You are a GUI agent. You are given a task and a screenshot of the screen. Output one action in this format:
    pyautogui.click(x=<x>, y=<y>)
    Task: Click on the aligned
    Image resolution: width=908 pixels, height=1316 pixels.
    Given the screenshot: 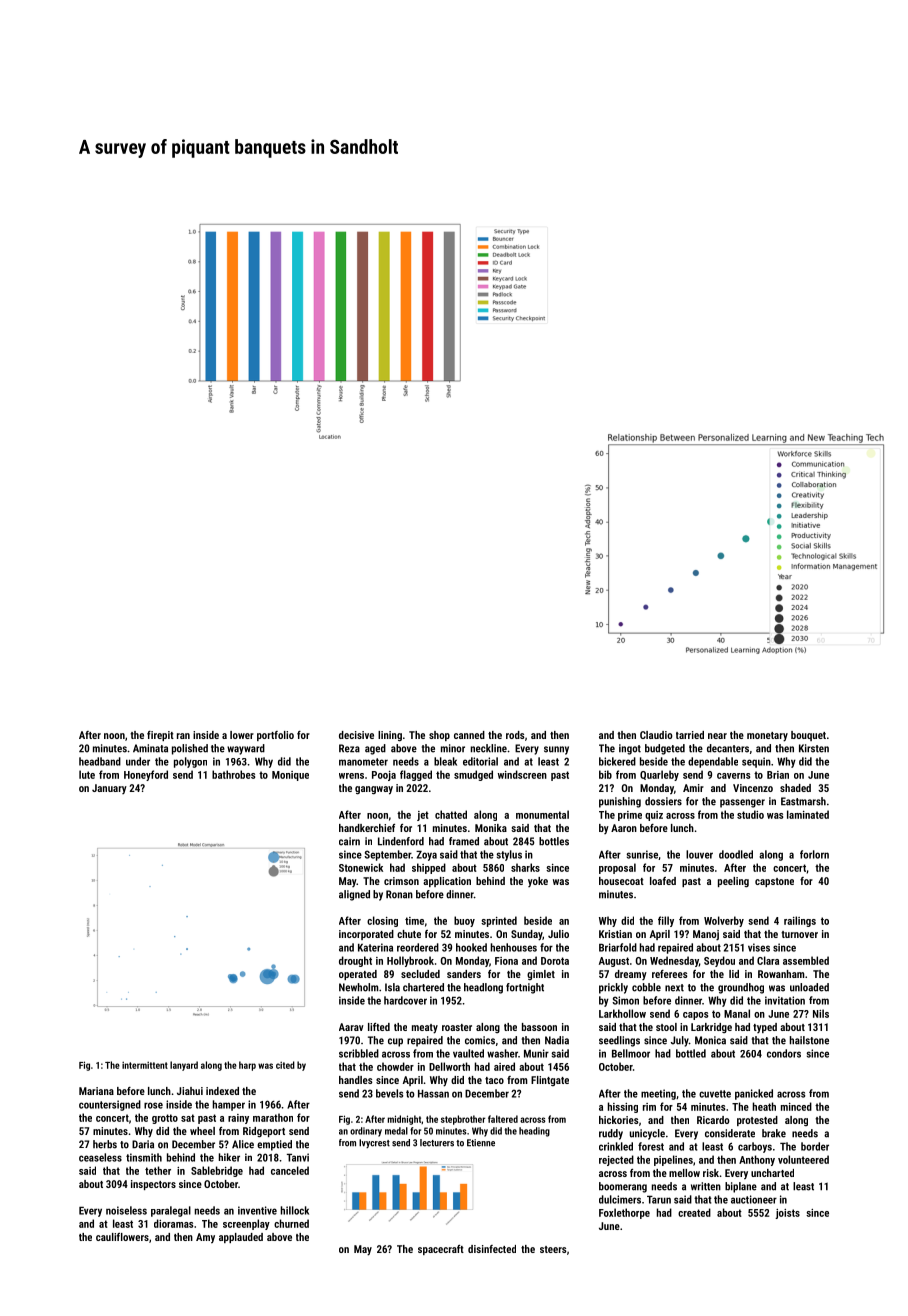 What is the action you would take?
    pyautogui.click(x=354, y=895)
